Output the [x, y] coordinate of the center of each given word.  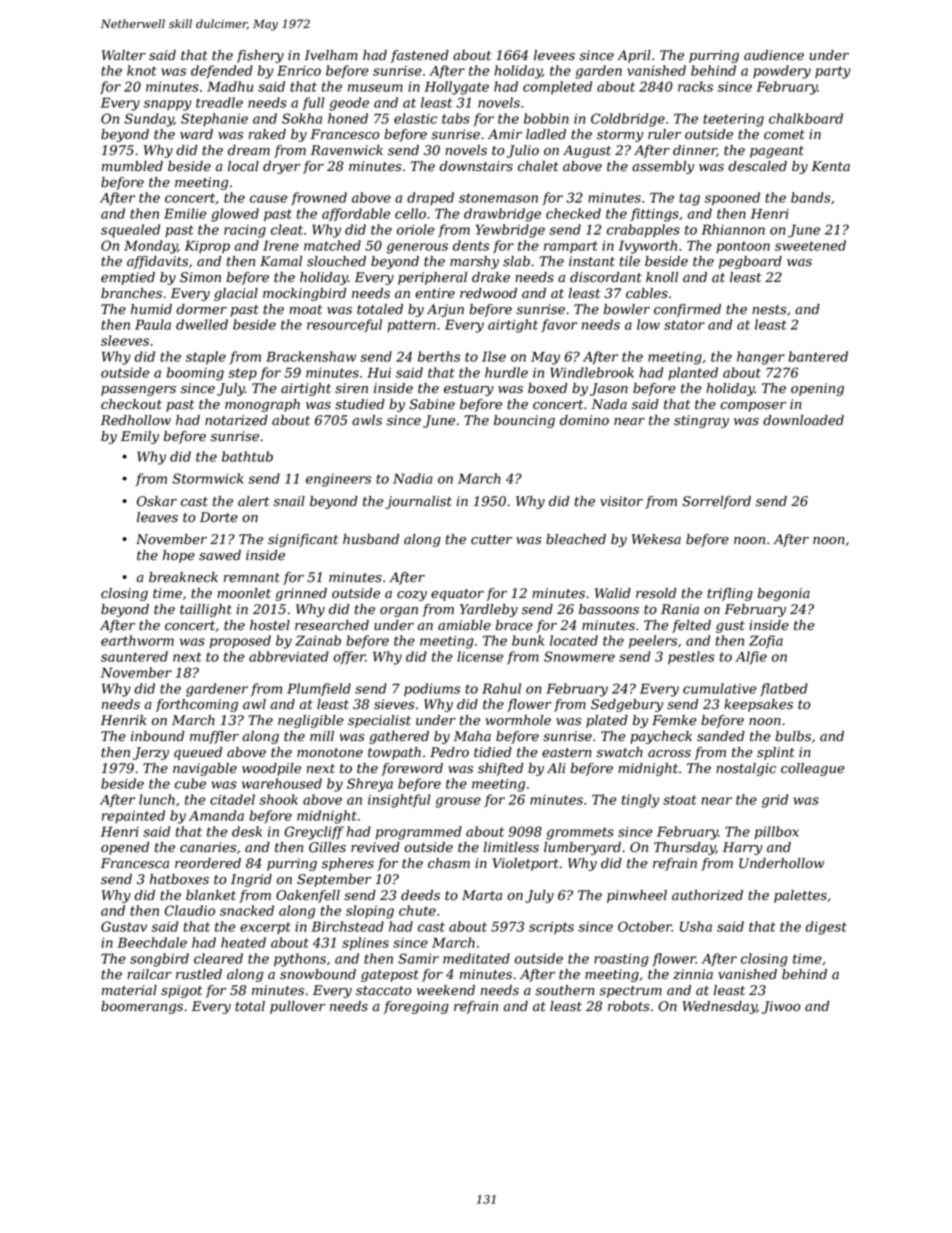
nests [769, 310]
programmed [419, 833]
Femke [674, 720]
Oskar [157, 501]
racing [245, 231]
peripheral [432, 278]
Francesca [135, 863]
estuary [469, 390]
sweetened [810, 245]
